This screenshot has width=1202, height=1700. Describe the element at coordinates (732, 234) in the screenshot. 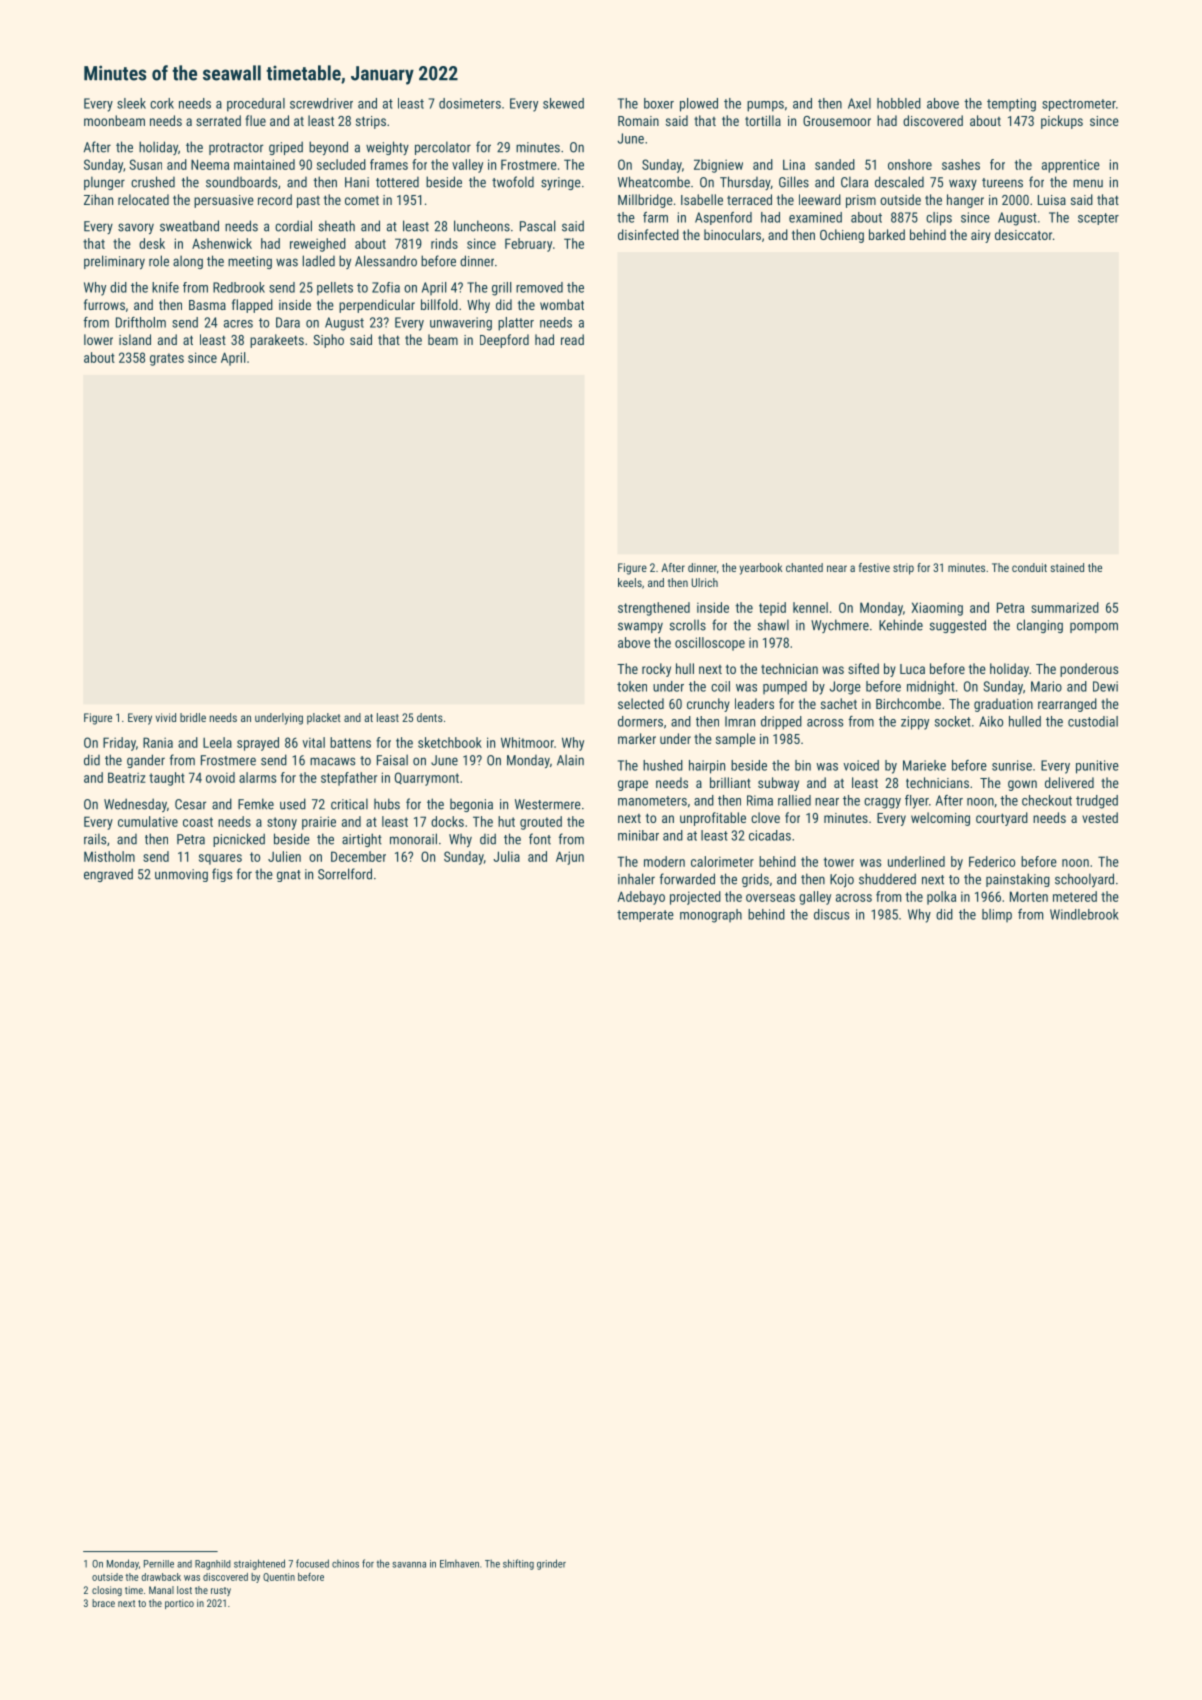

I see `binoculars` at that location.
